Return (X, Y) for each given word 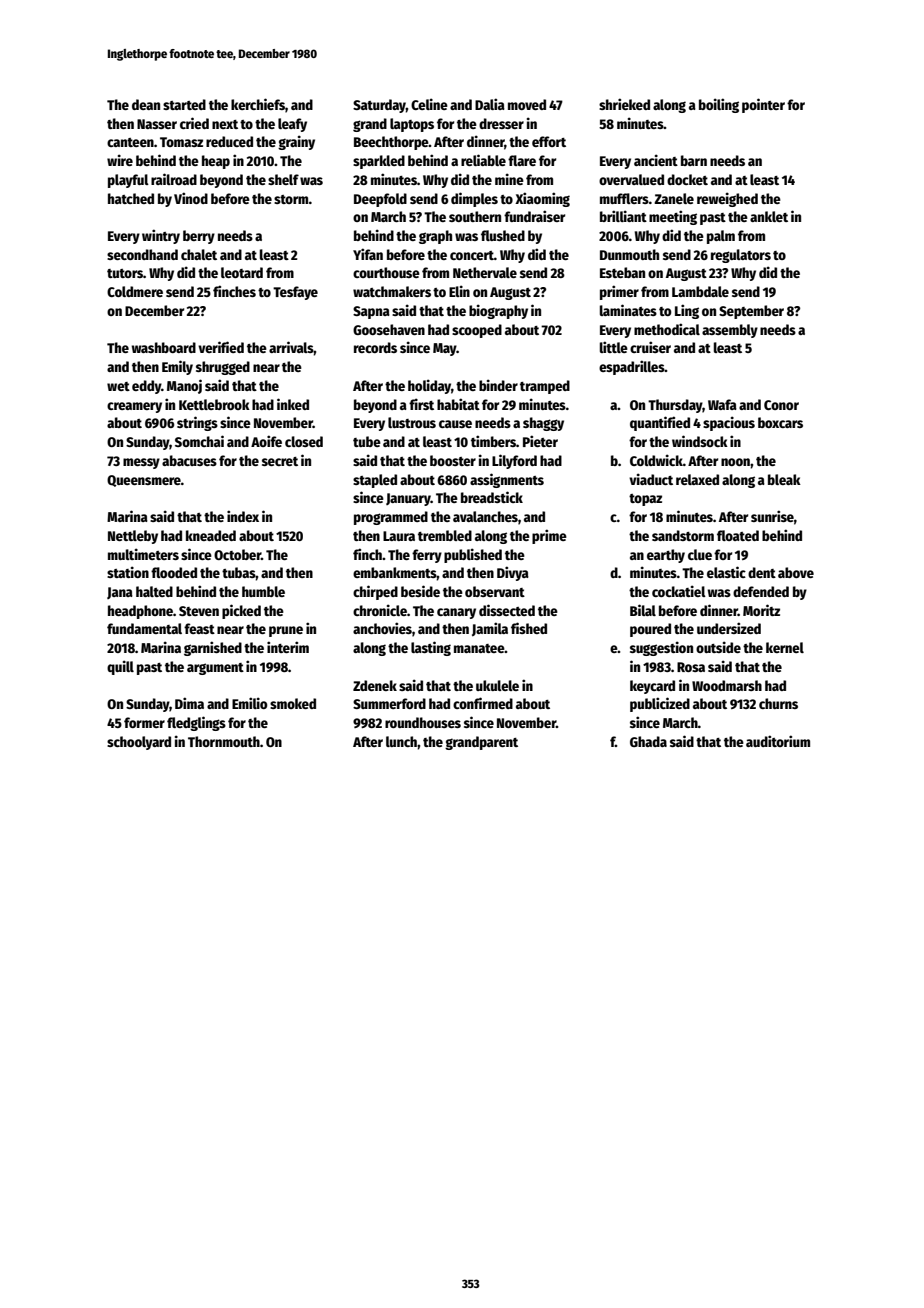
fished (529, 628)
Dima (189, 703)
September (751, 312)
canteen (130, 142)
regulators (741, 256)
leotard (242, 272)
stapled (375, 481)
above (796, 572)
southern (475, 216)
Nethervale (485, 272)
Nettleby (133, 537)
